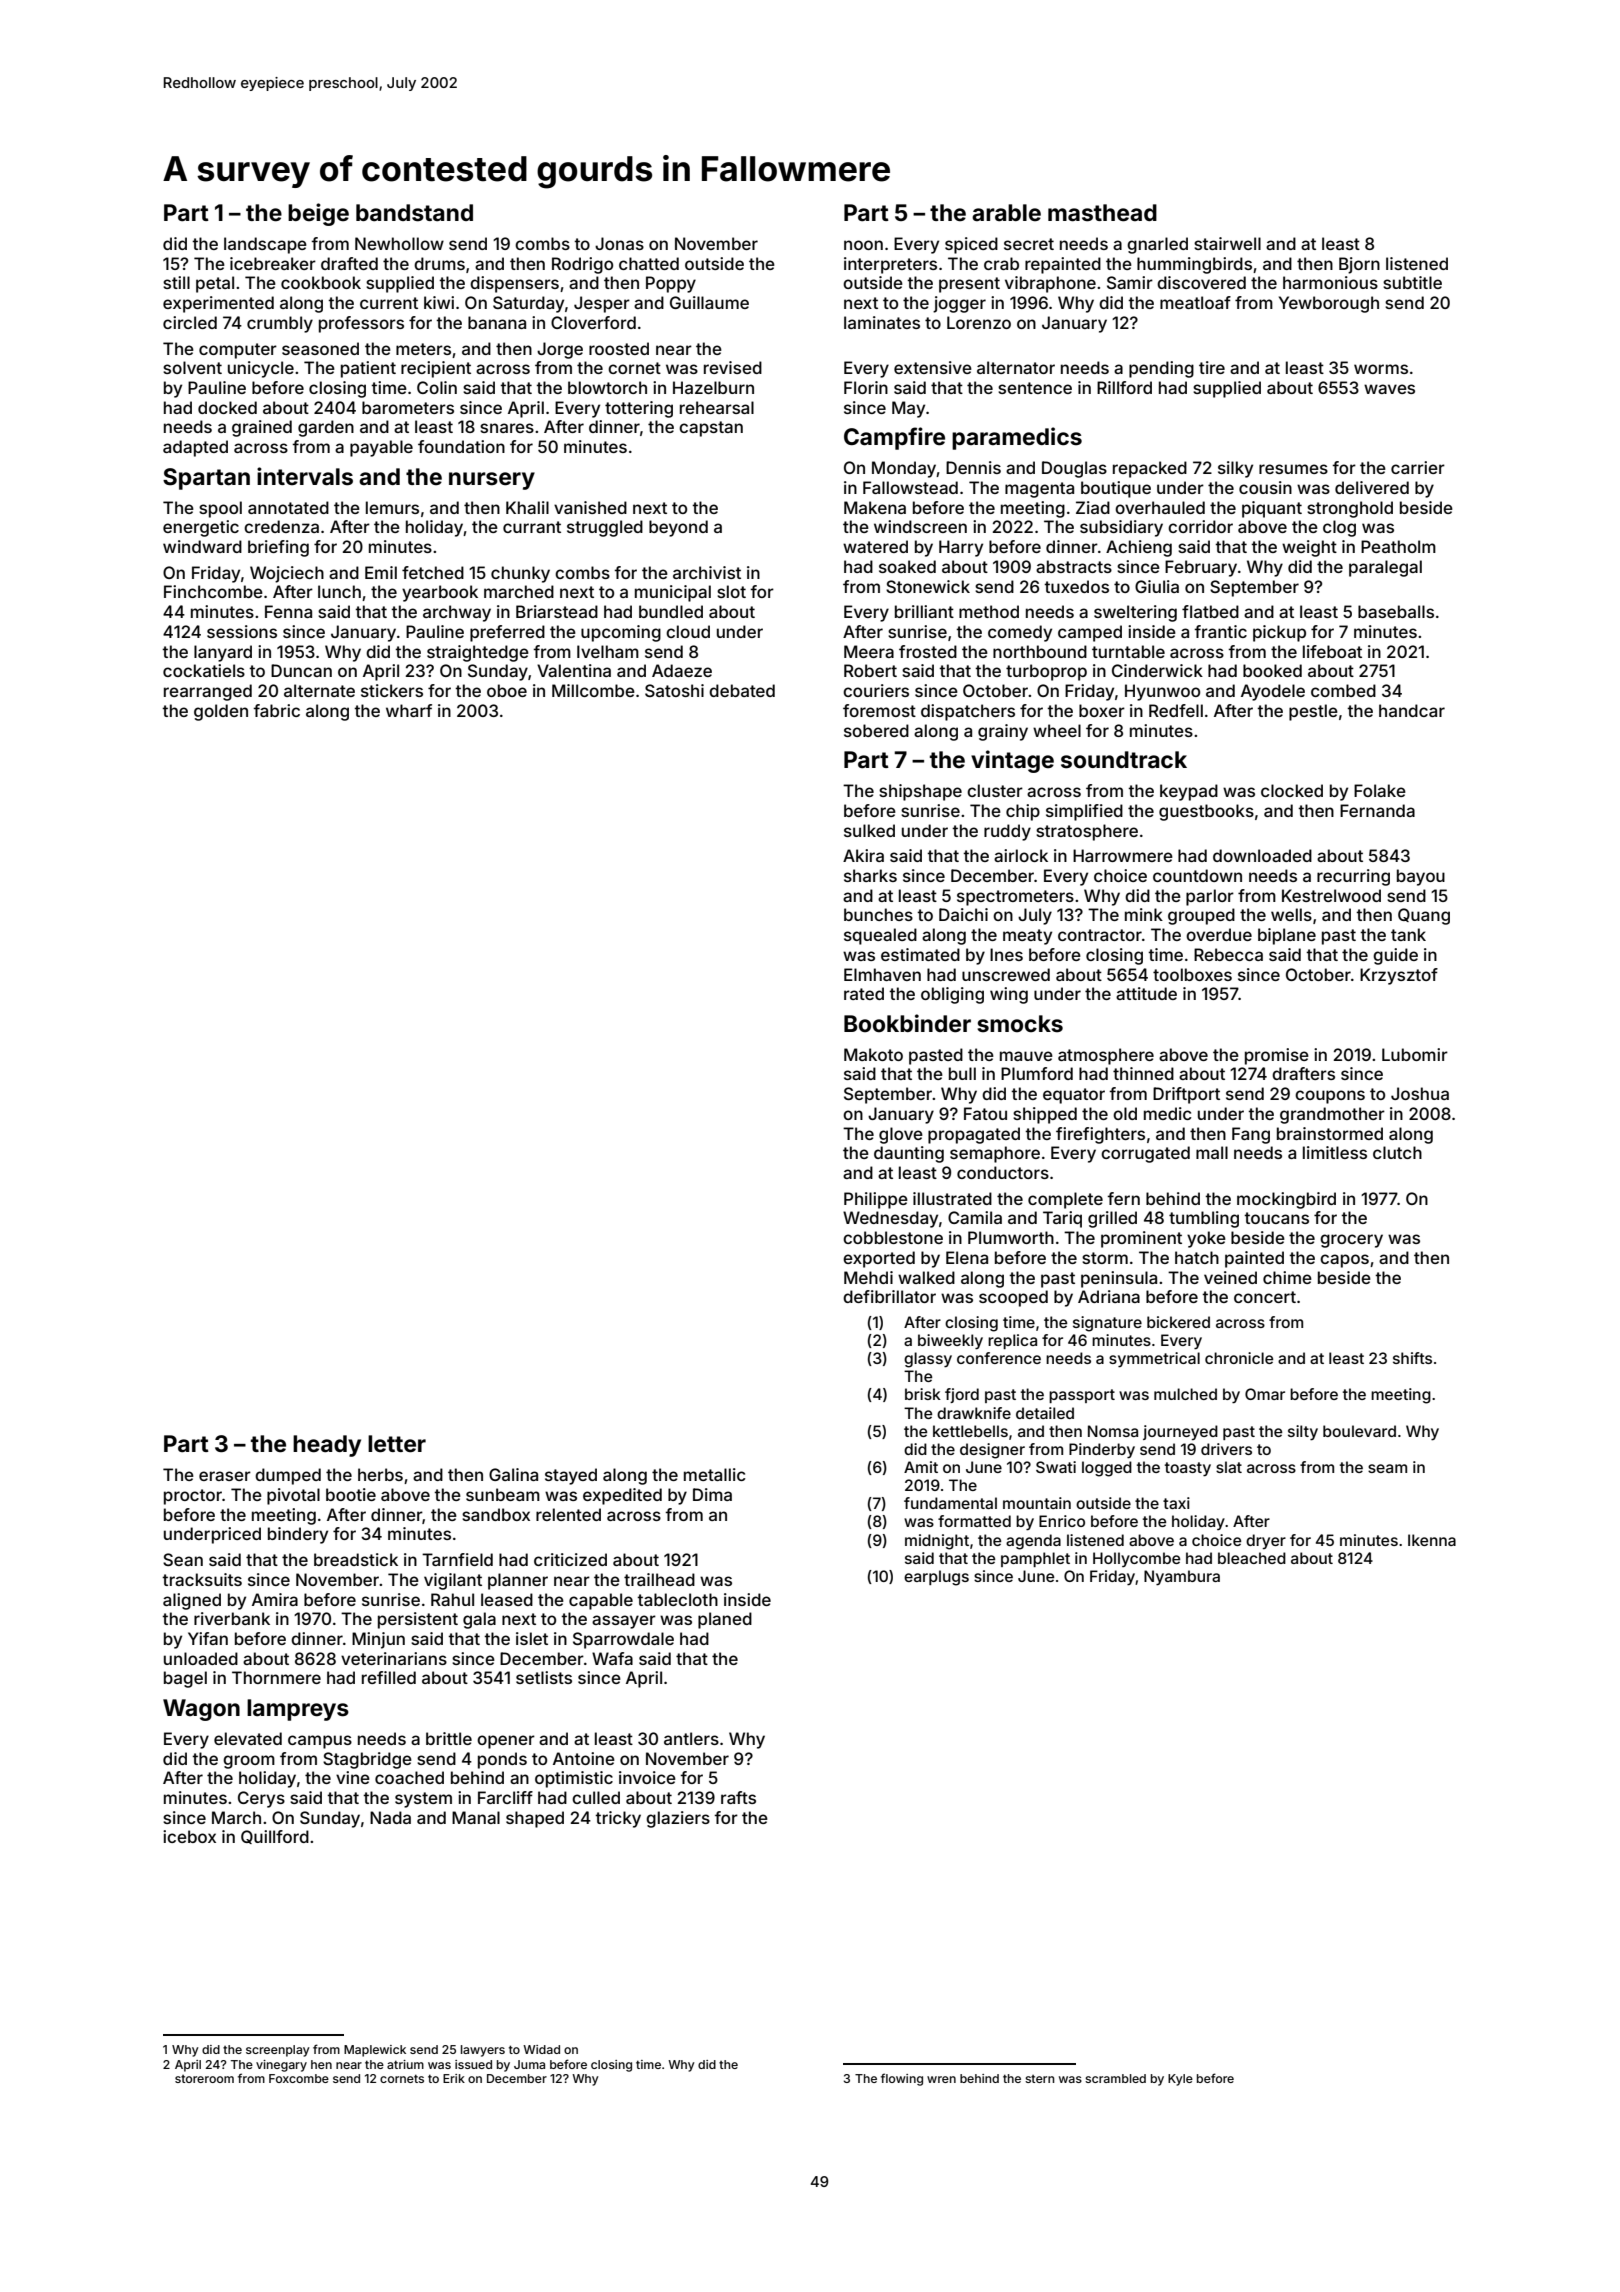 The height and width of the page is (2292, 1620). What do you see at coordinates (375, 2051) in the page?
I see `Maplewick` at bounding box center [375, 2051].
